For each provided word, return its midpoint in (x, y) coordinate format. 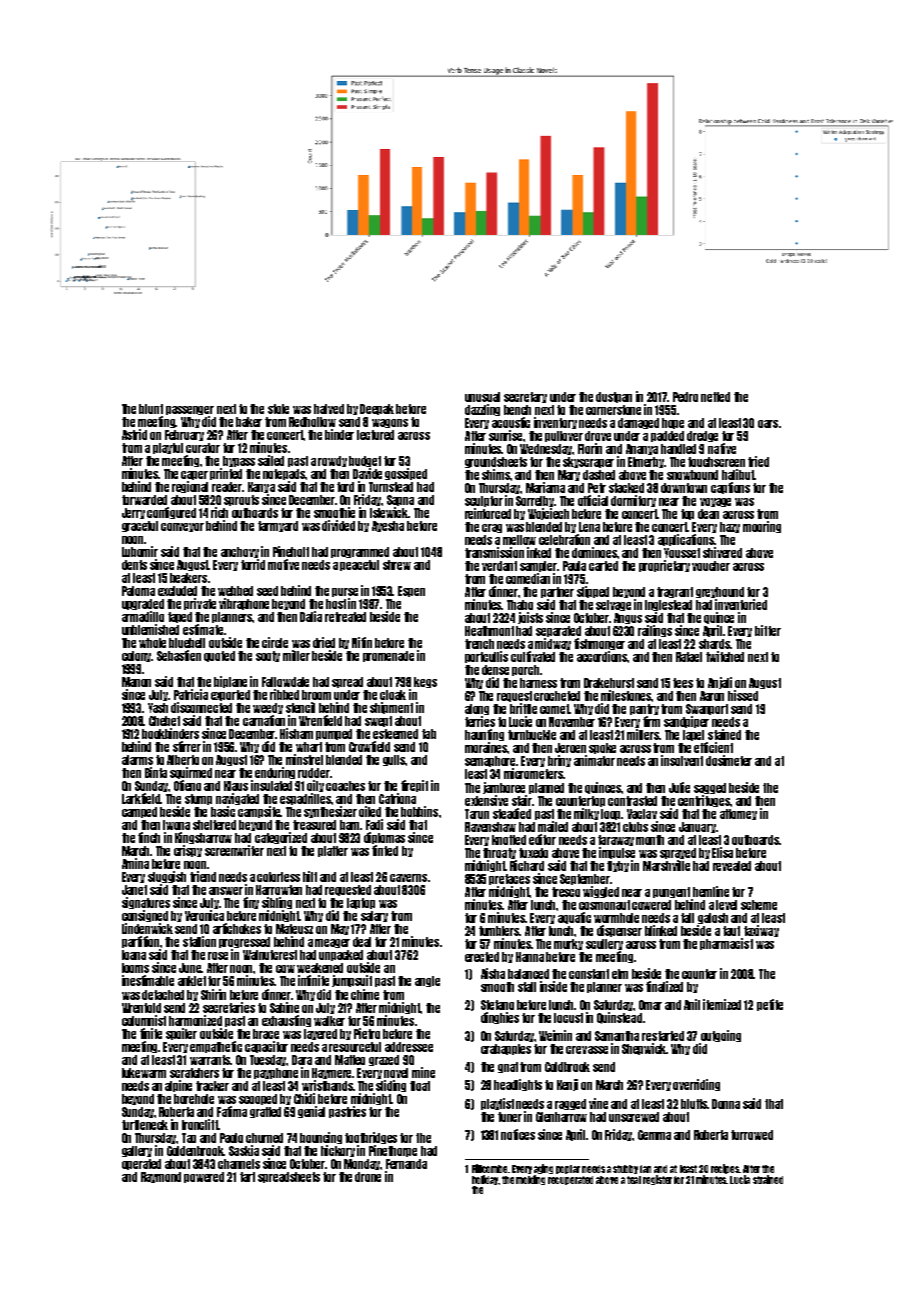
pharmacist (726, 944)
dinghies (500, 1018)
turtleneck (145, 1125)
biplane (230, 682)
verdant (499, 566)
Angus (628, 618)
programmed (360, 552)
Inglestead (668, 605)
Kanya (261, 487)
